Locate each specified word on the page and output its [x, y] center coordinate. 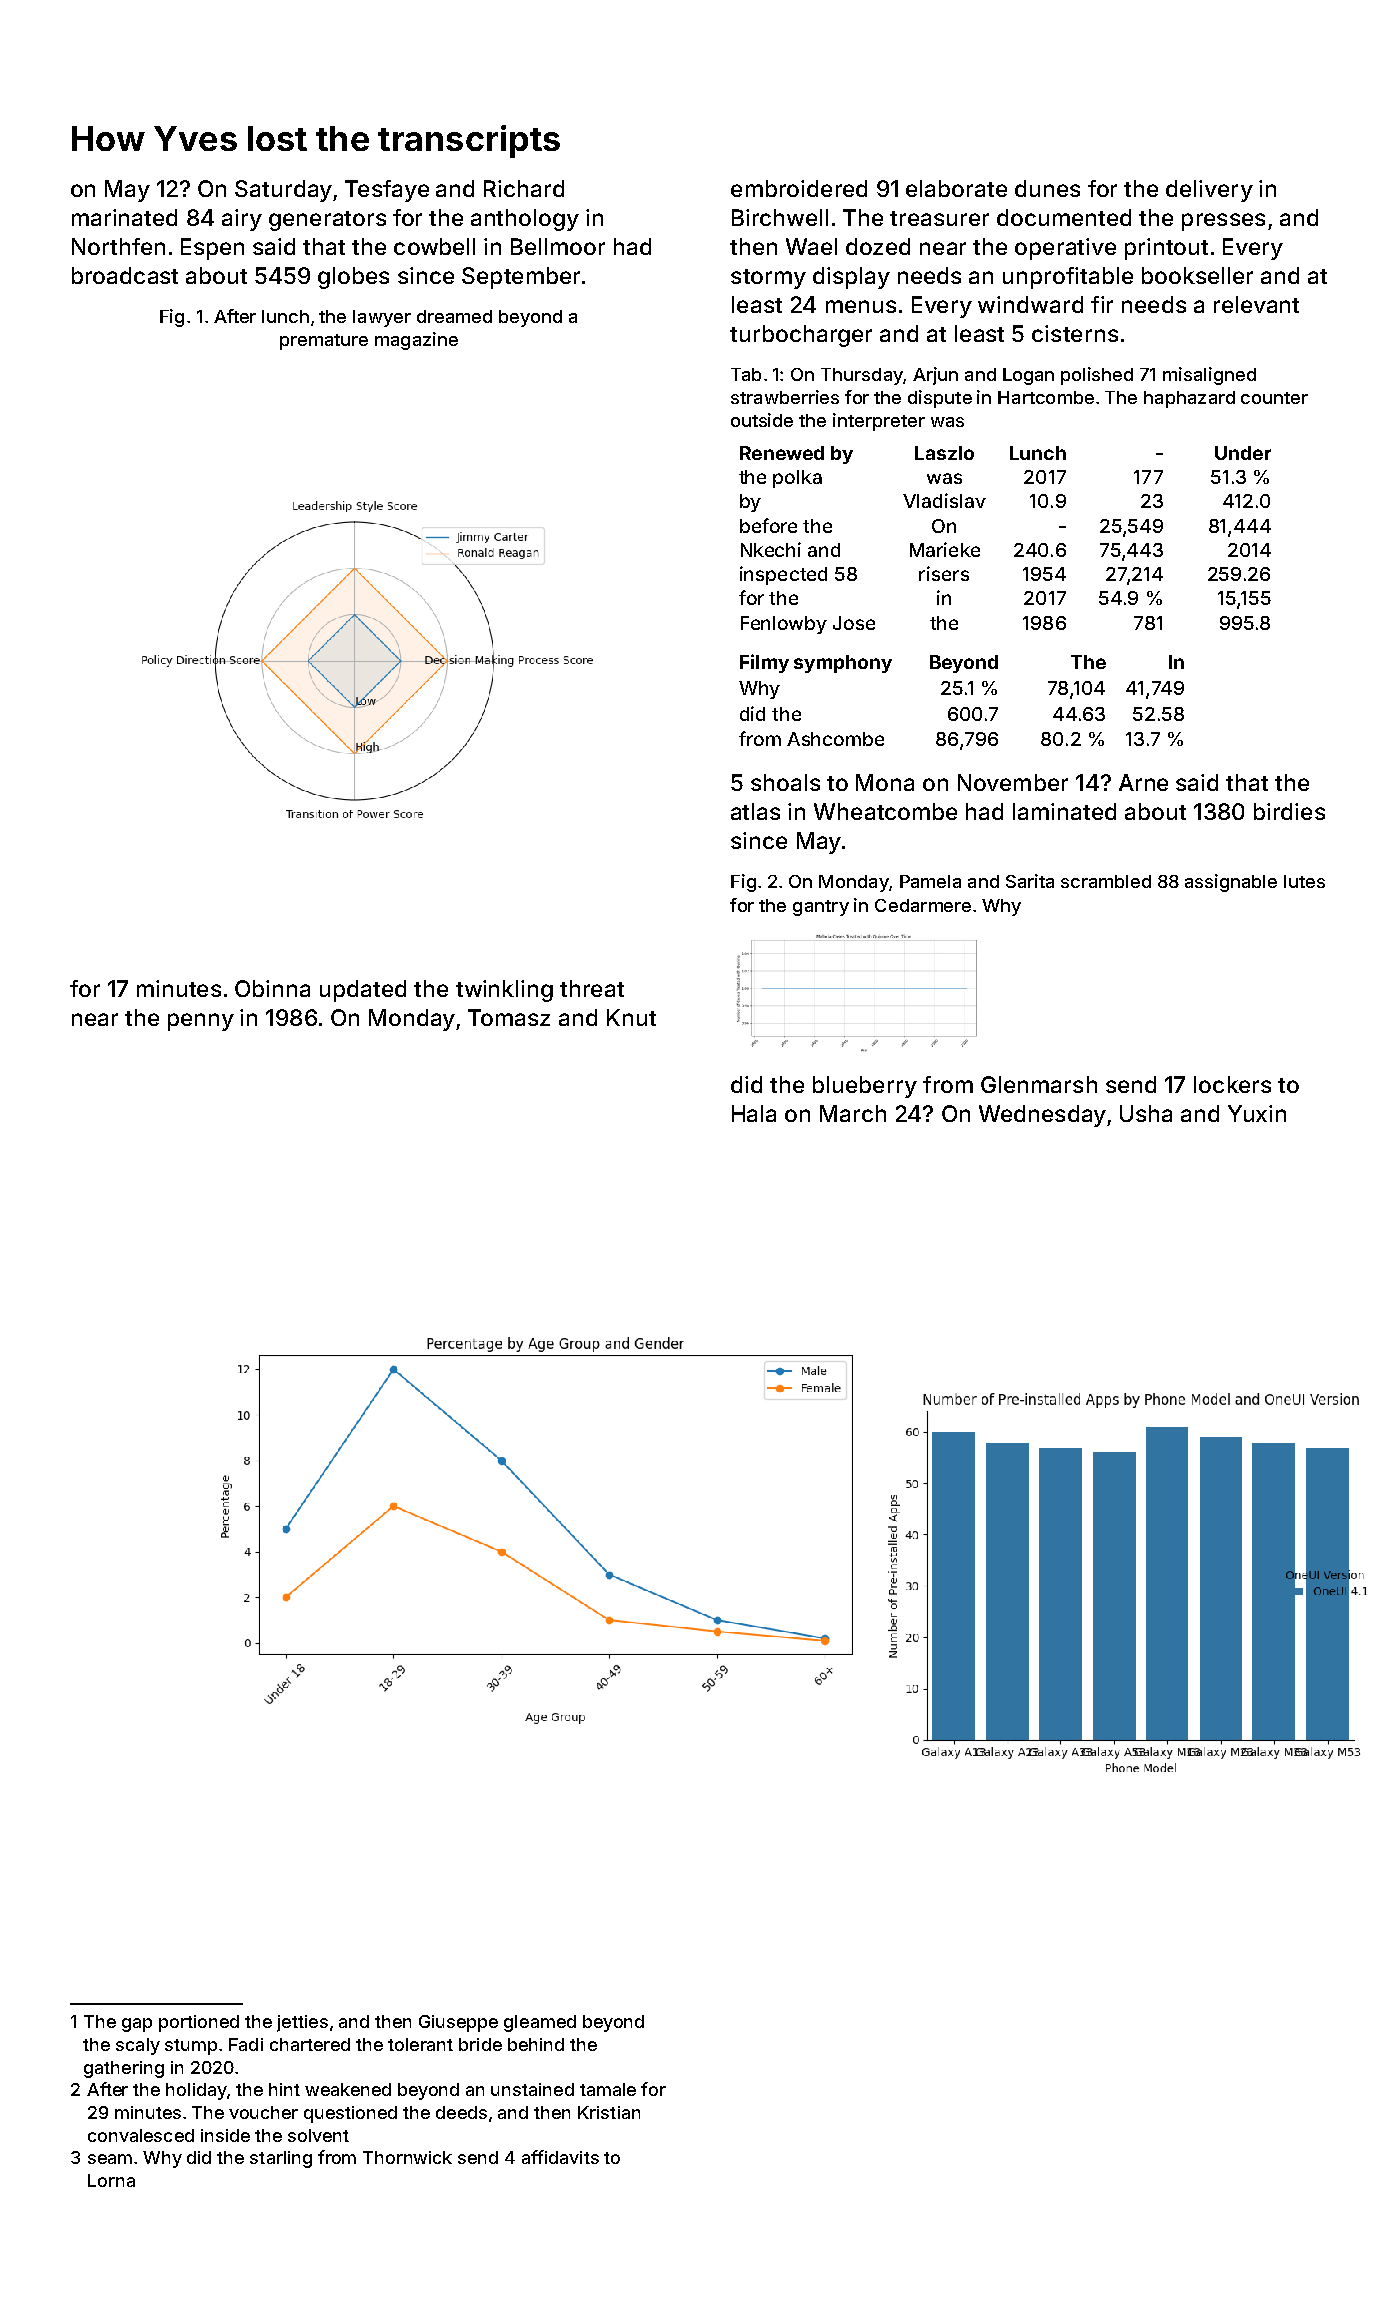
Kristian [609, 2112]
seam [110, 2159]
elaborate [956, 188]
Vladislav [944, 500]
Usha [1146, 1113]
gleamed [540, 2023]
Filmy [764, 663]
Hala [754, 1113]
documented [1064, 217]
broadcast [125, 275]
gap [137, 2025]
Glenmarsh [1039, 1084]
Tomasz [509, 1017]
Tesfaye [387, 191]
